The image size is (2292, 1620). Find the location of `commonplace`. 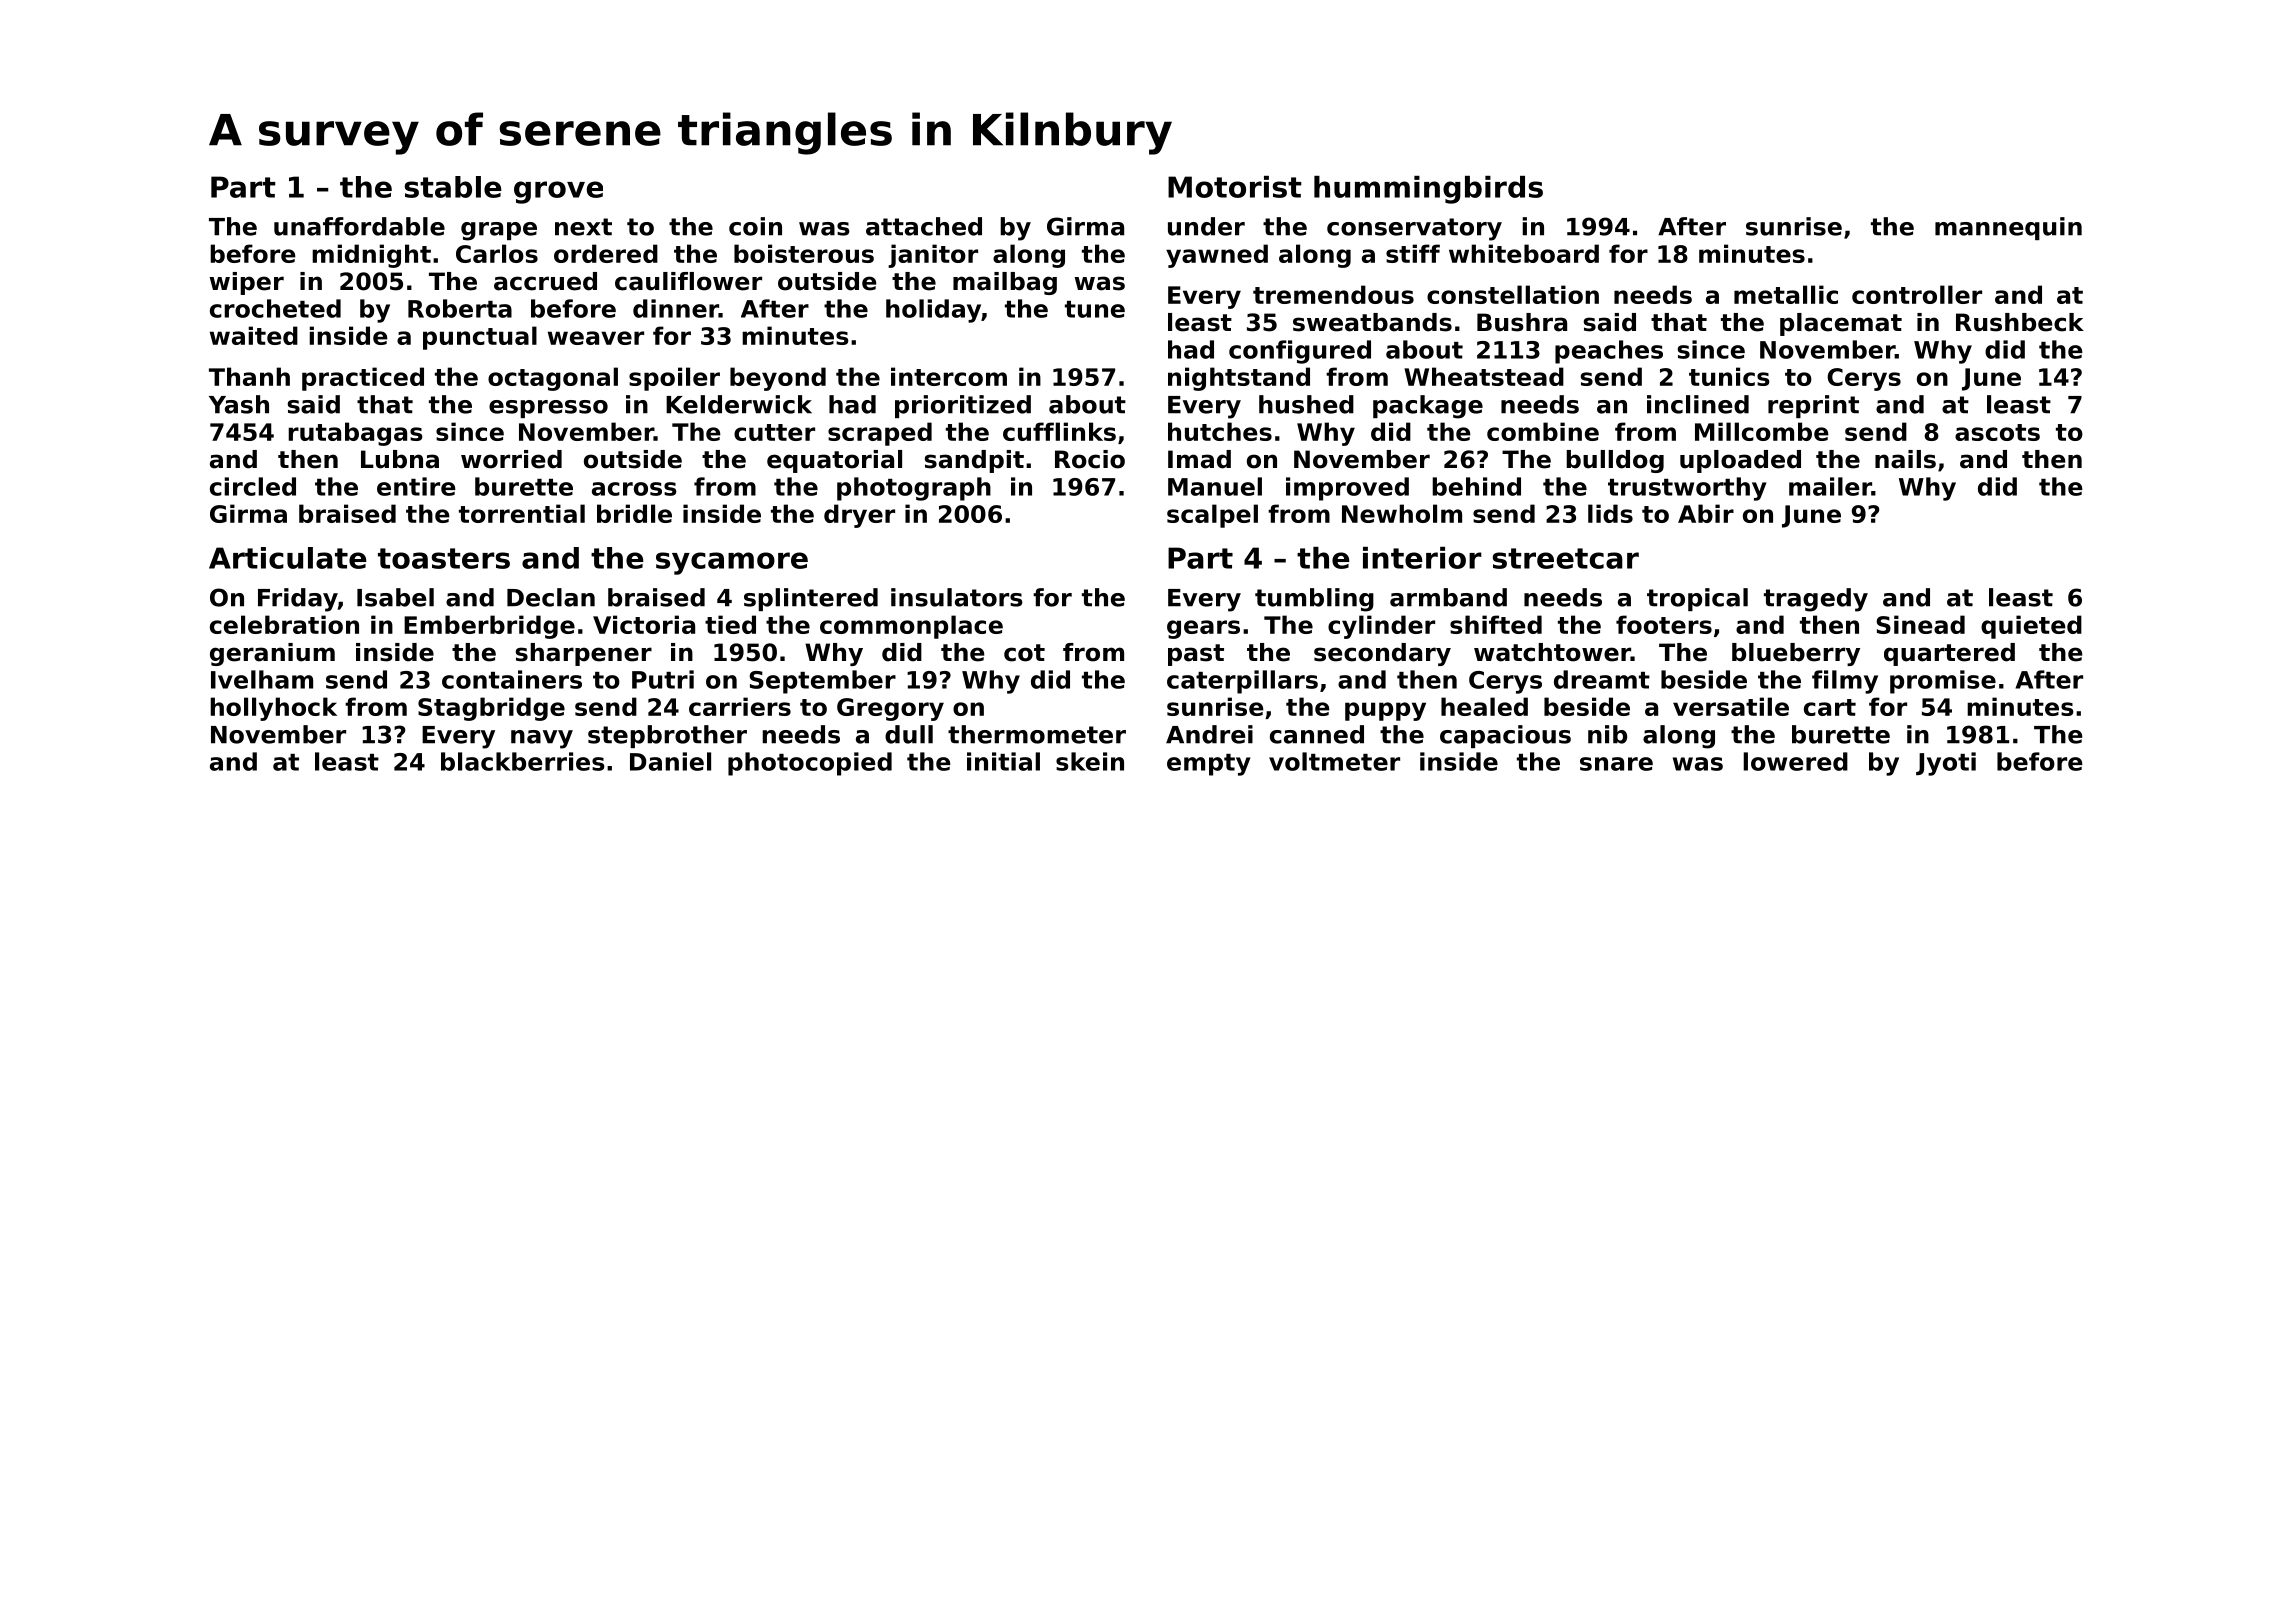

commonplace is located at coordinates (911, 627).
